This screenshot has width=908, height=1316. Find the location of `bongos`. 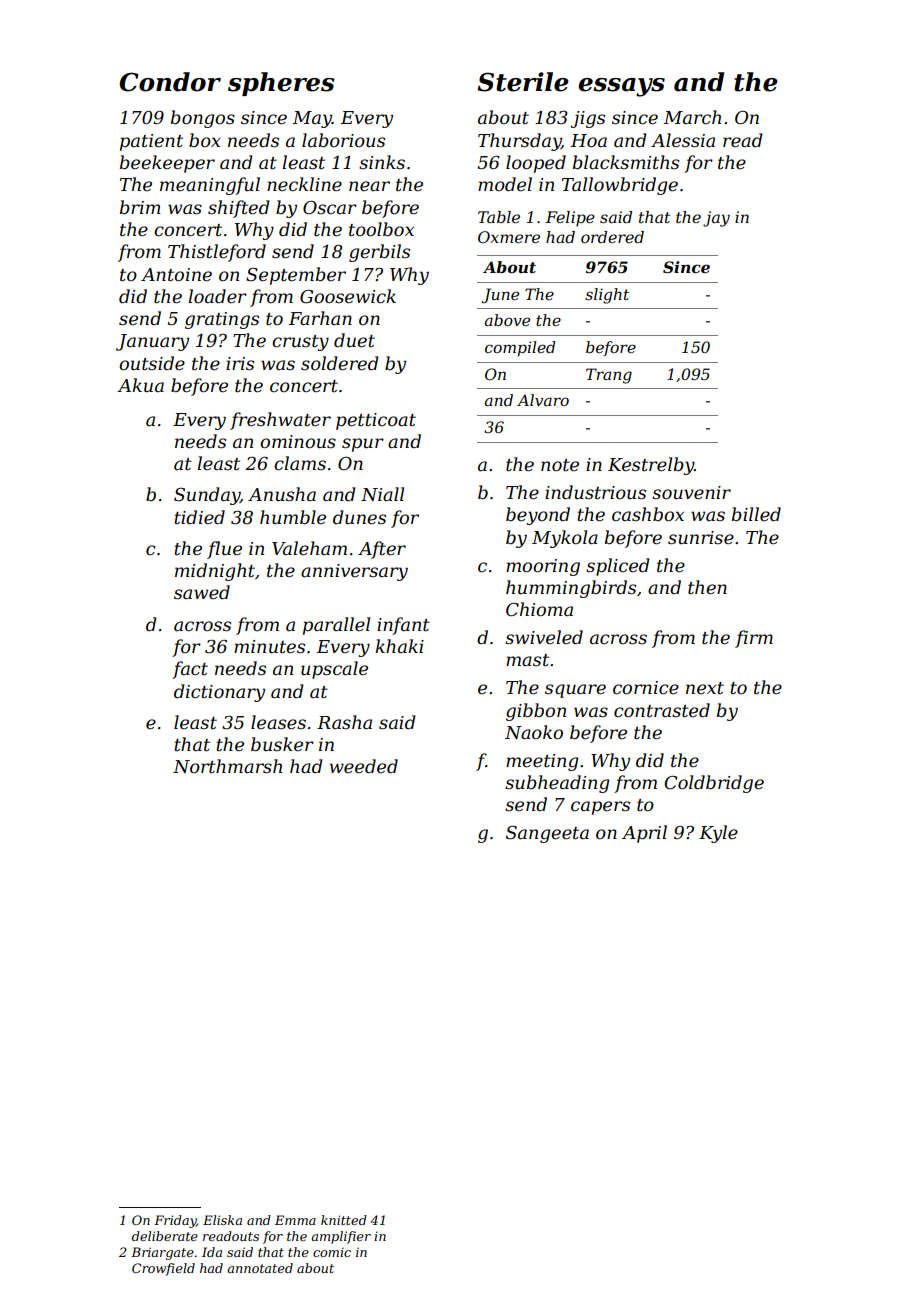

bongos is located at coordinates (203, 119).
